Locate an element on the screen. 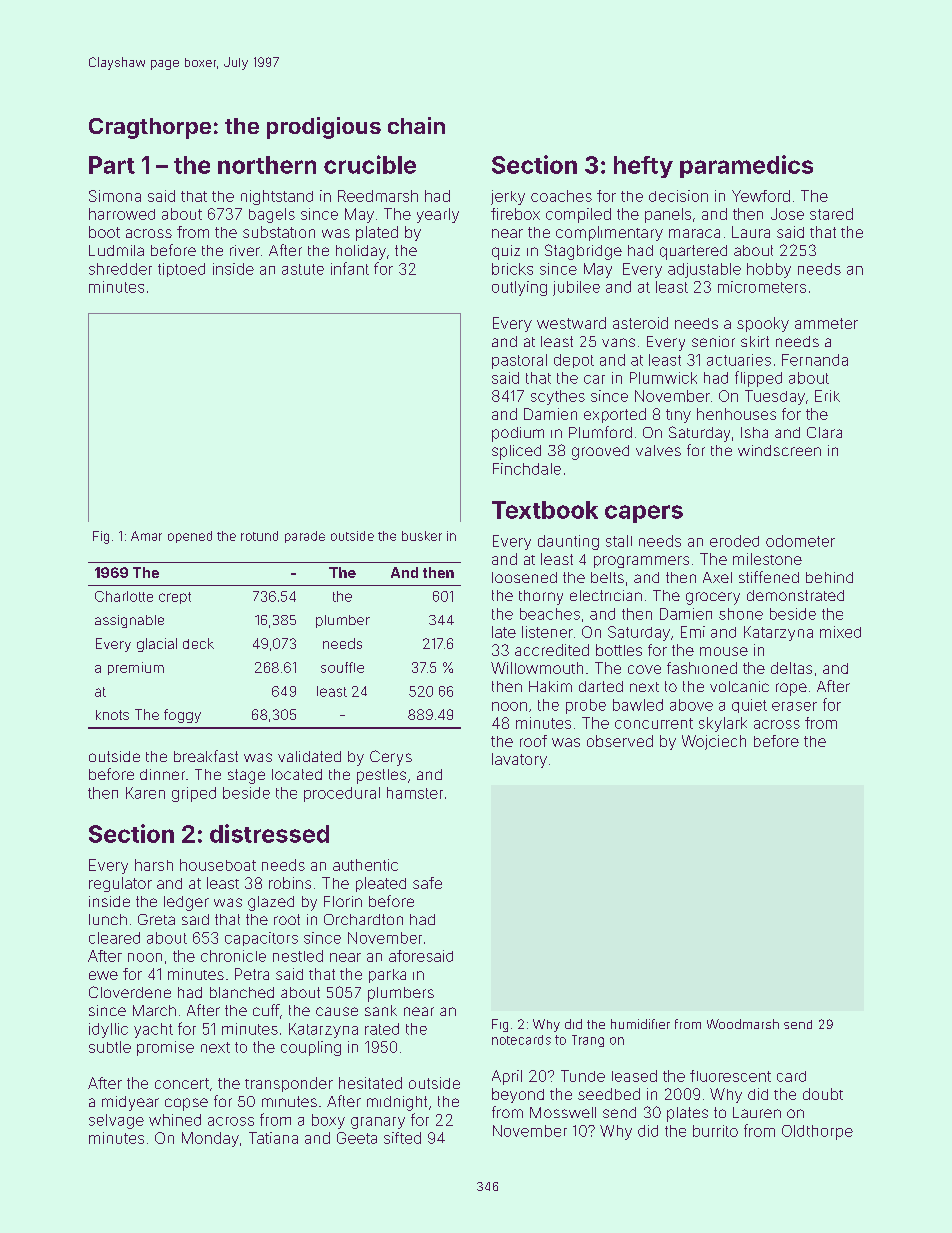 This screenshot has width=952, height=1233. deck is located at coordinates (198, 643).
